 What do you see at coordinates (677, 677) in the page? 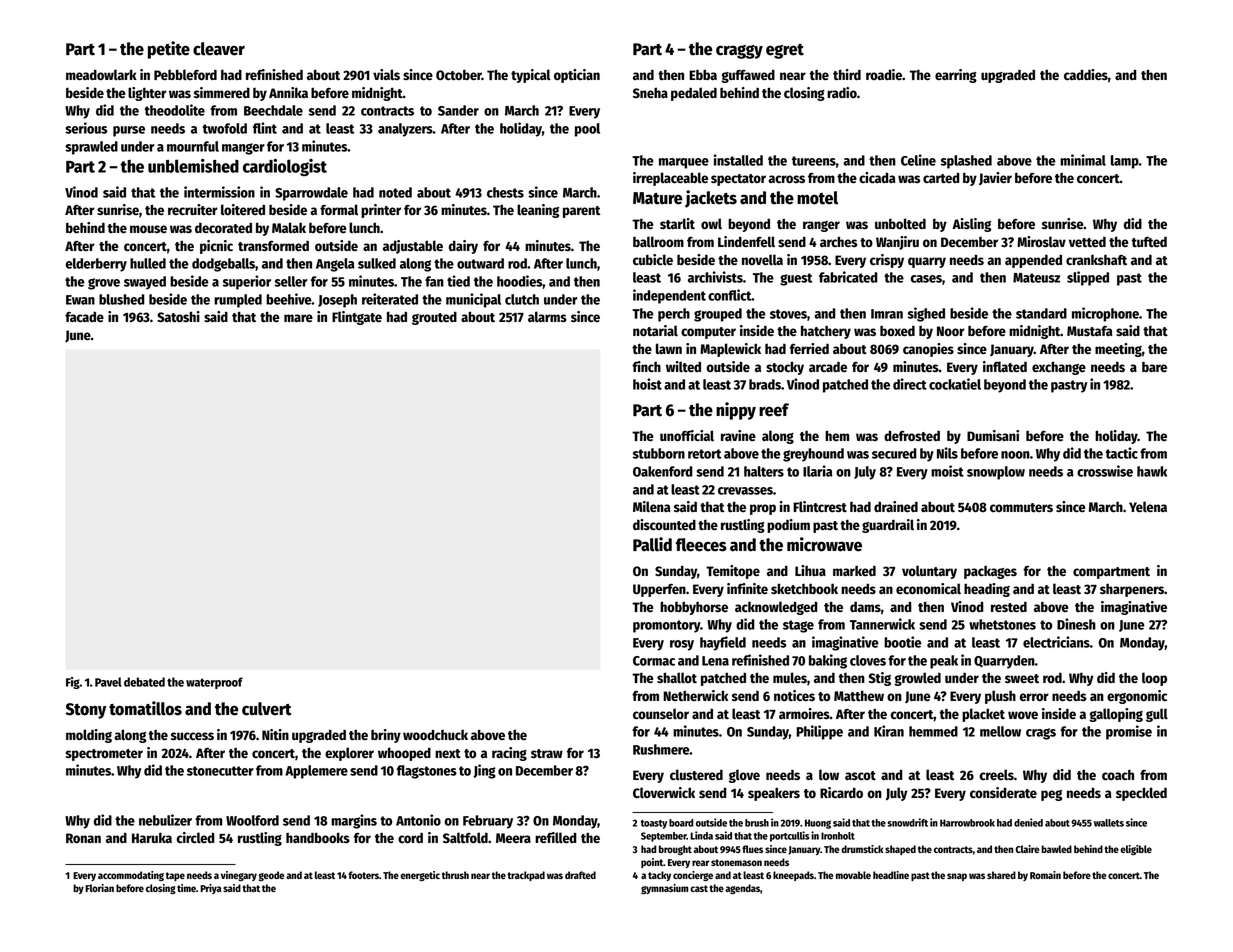
I see `shallot` at bounding box center [677, 677].
